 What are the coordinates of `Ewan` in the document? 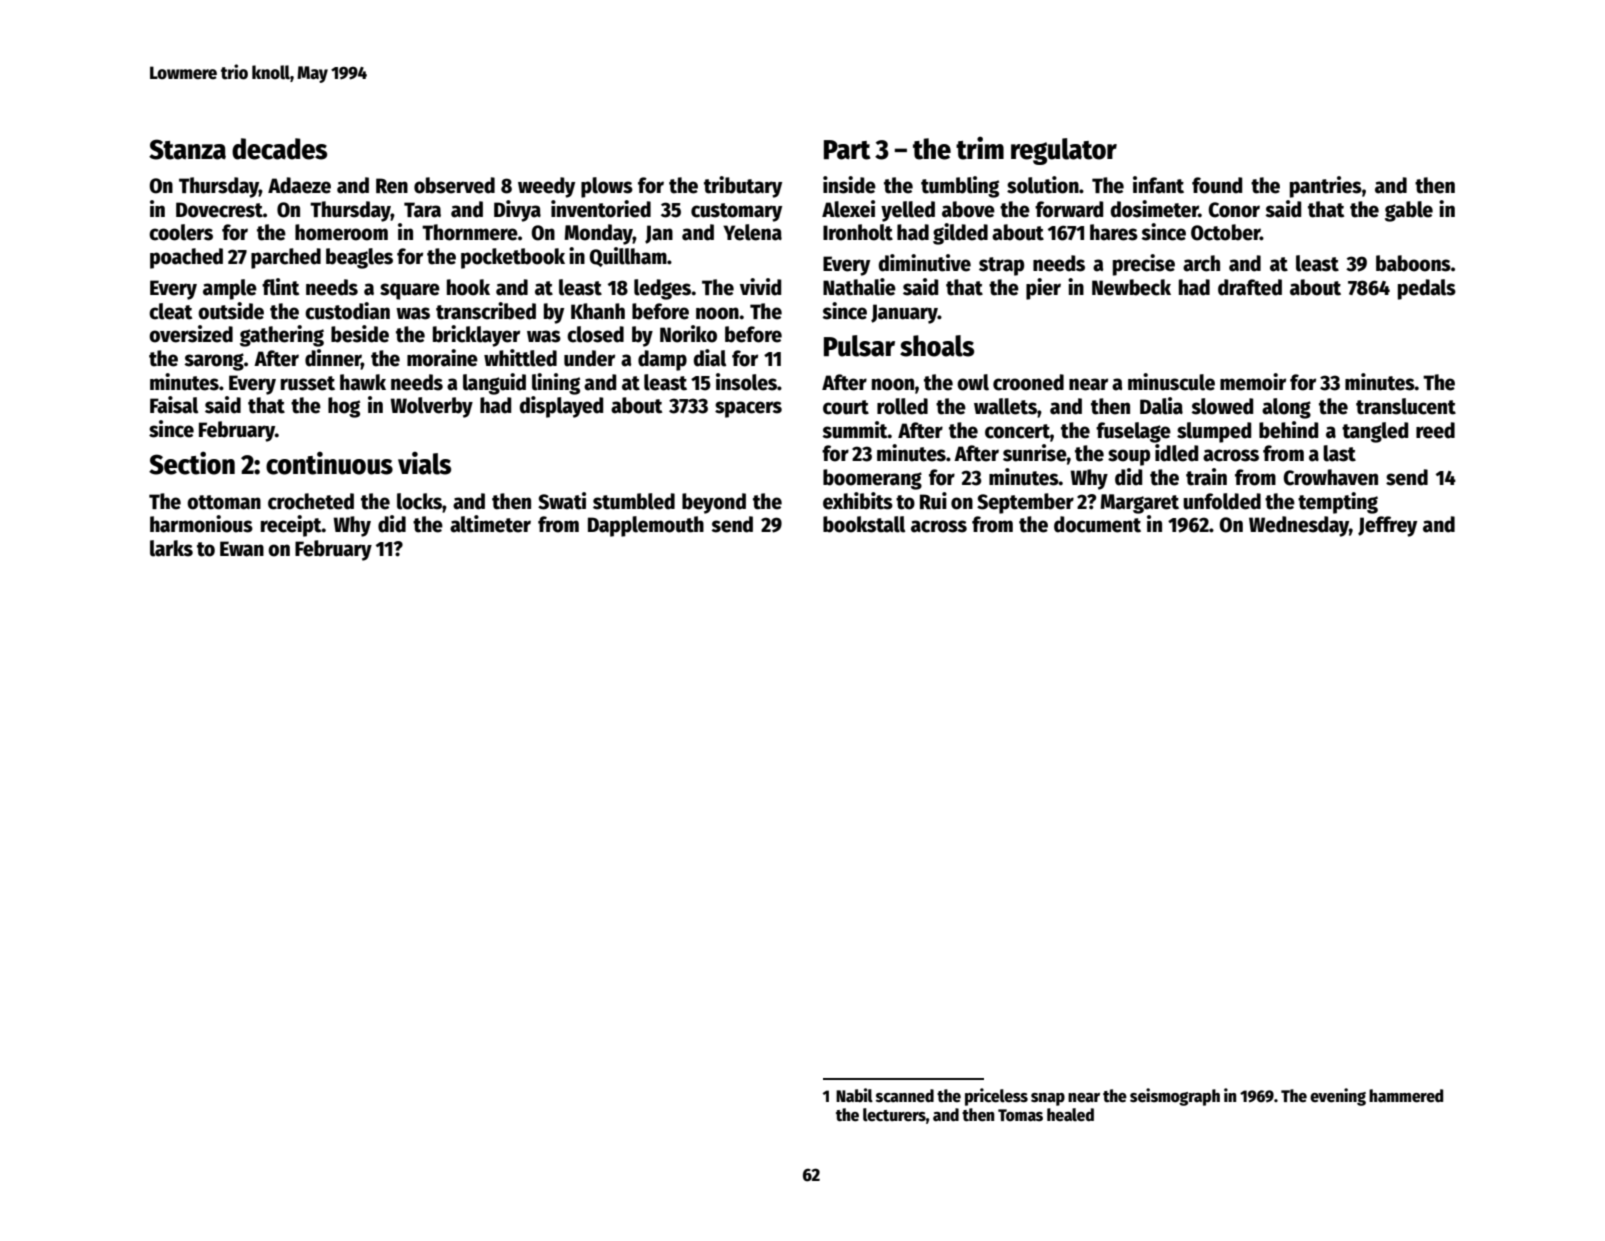 It's located at (242, 549).
